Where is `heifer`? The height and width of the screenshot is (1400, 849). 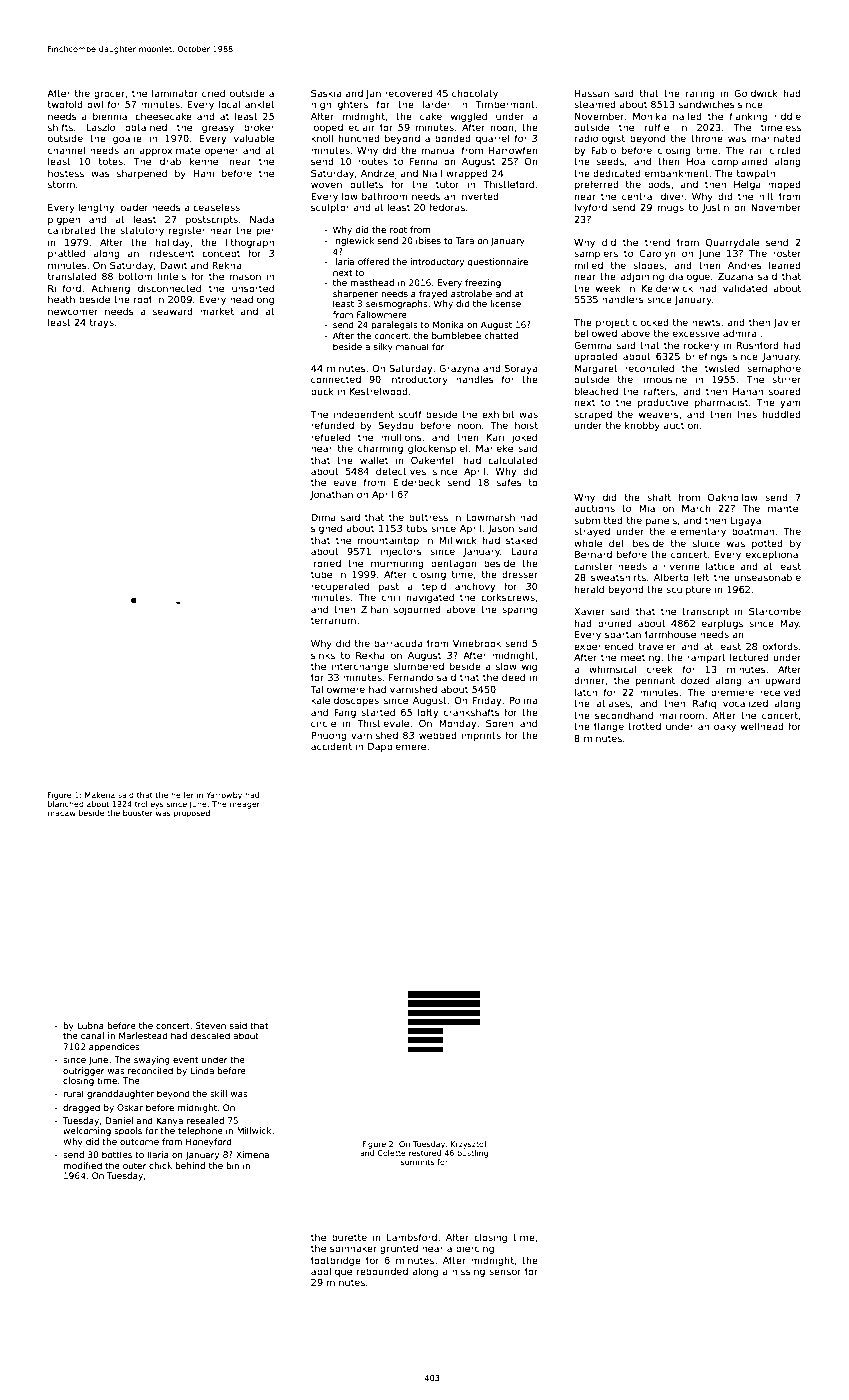 heifer is located at coordinates (182, 795).
